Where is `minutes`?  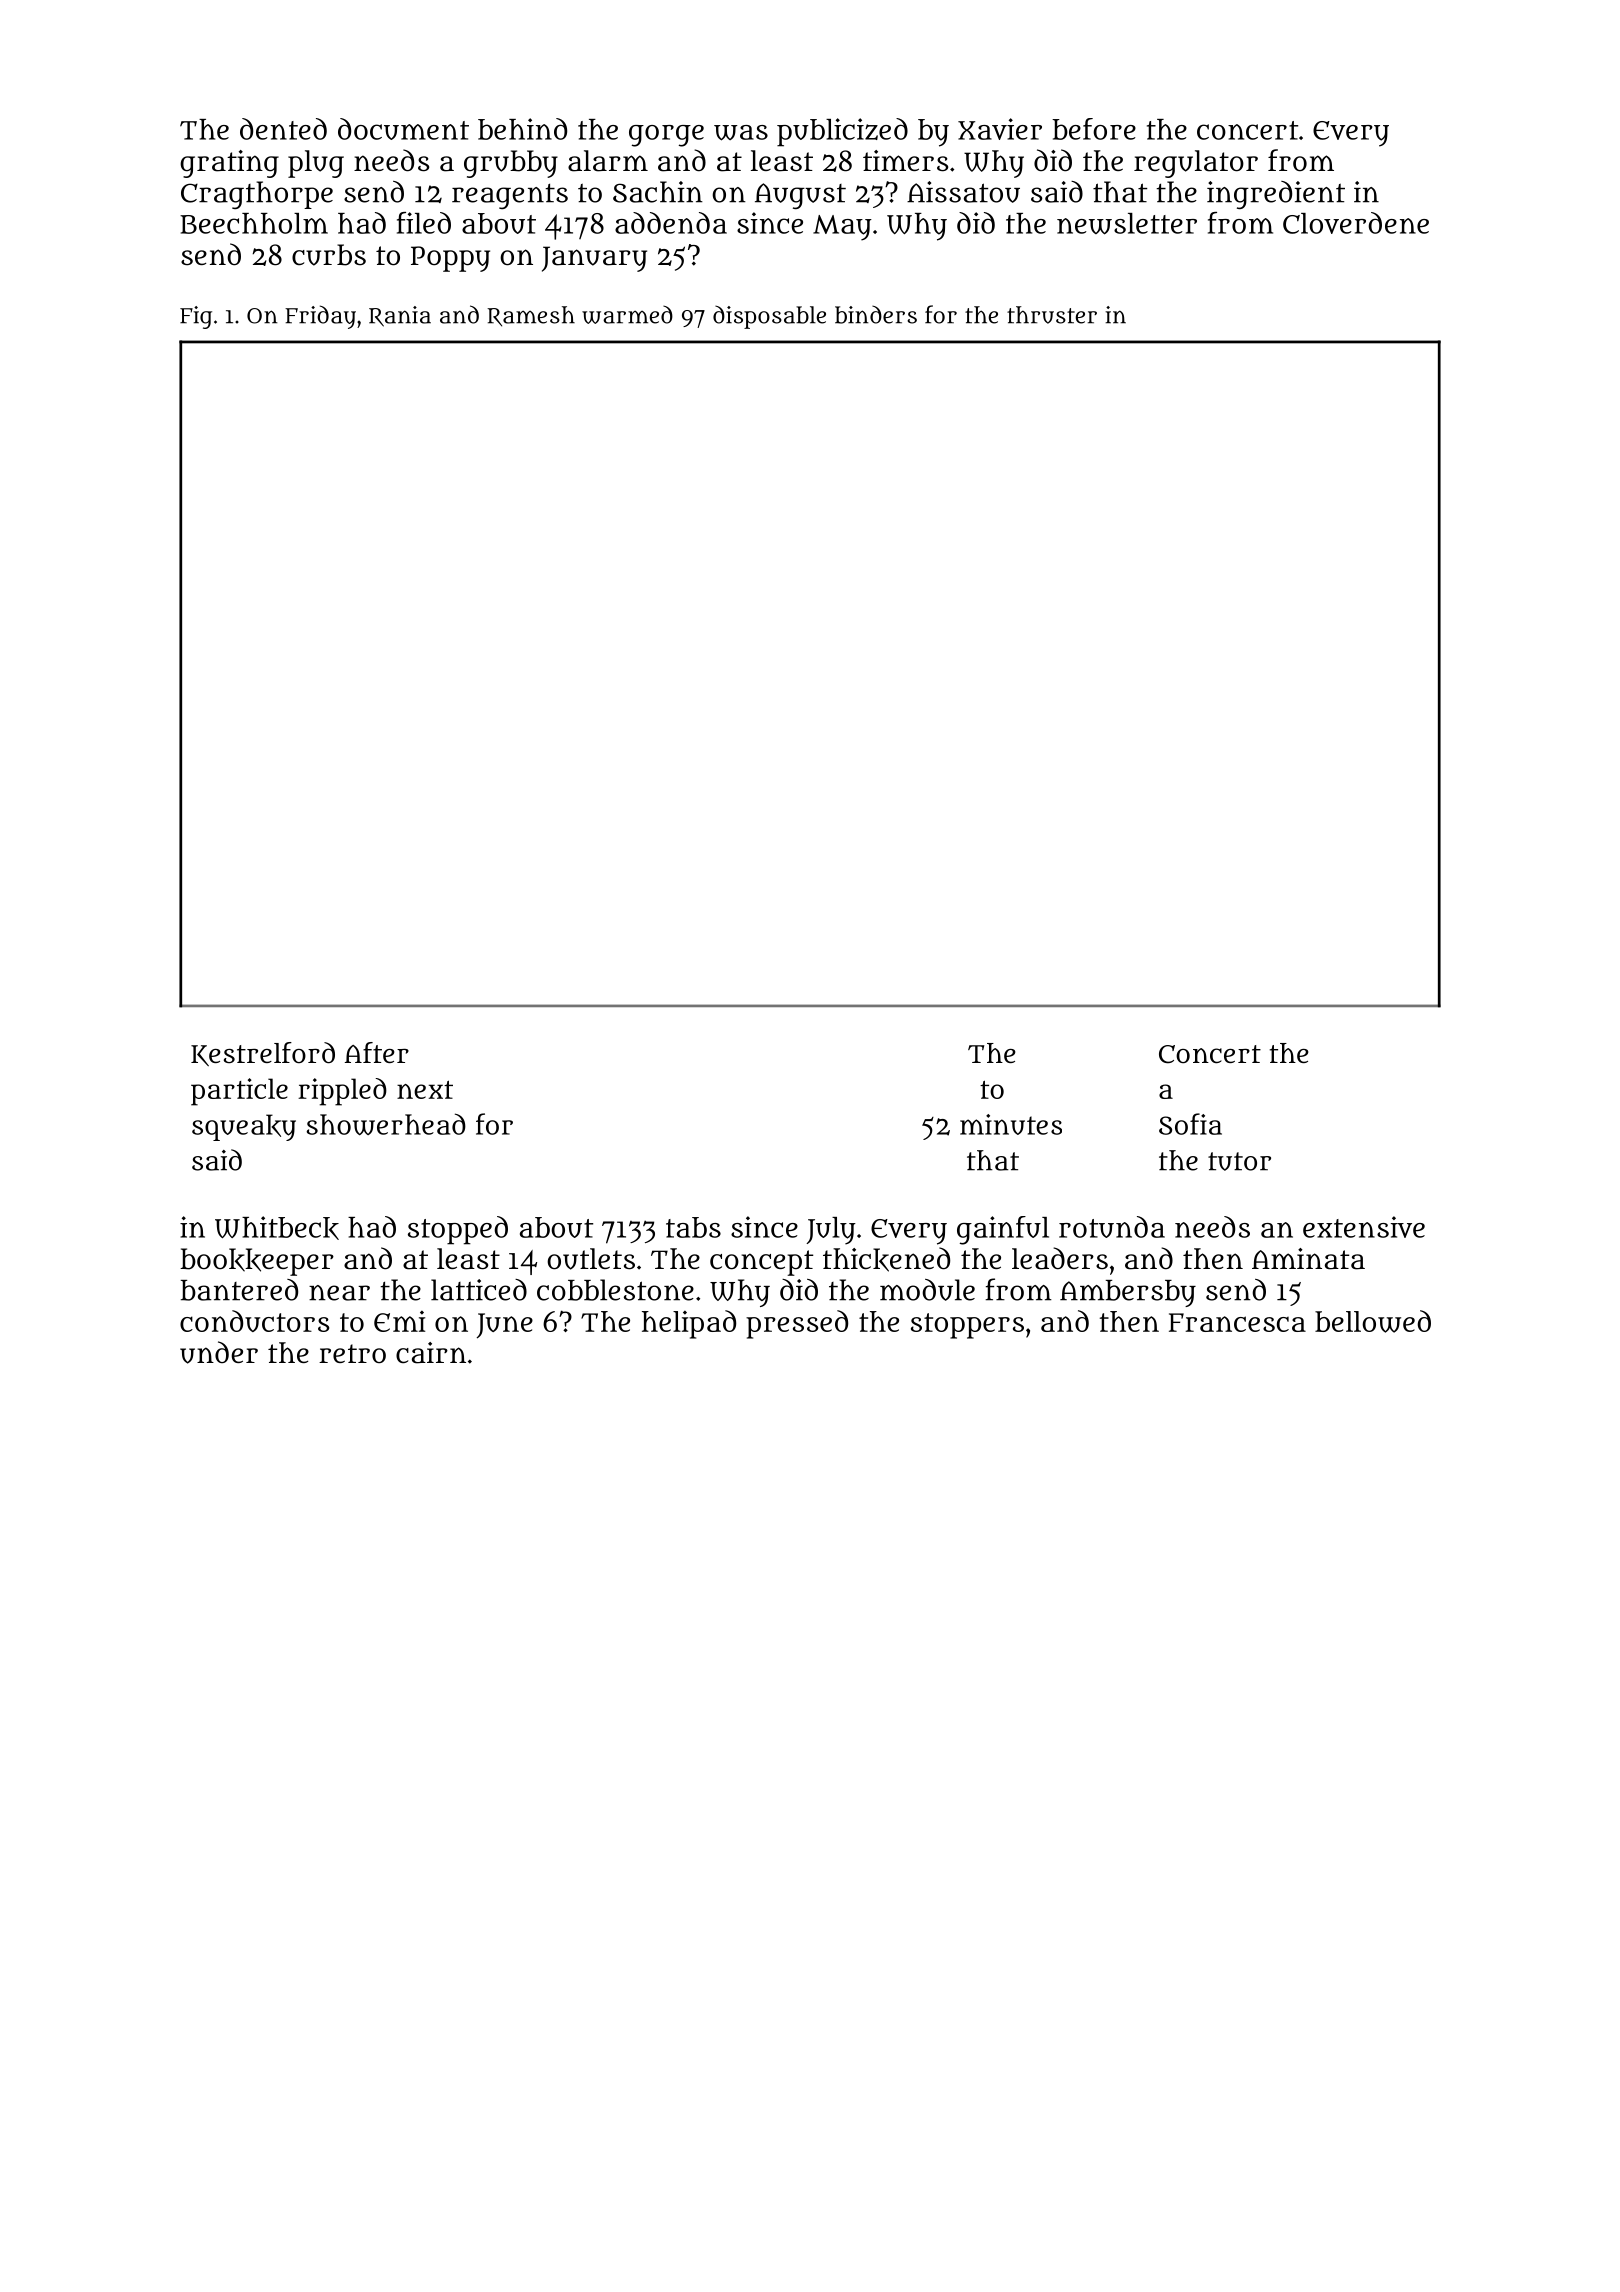
minutes is located at coordinates (1011, 1124).
